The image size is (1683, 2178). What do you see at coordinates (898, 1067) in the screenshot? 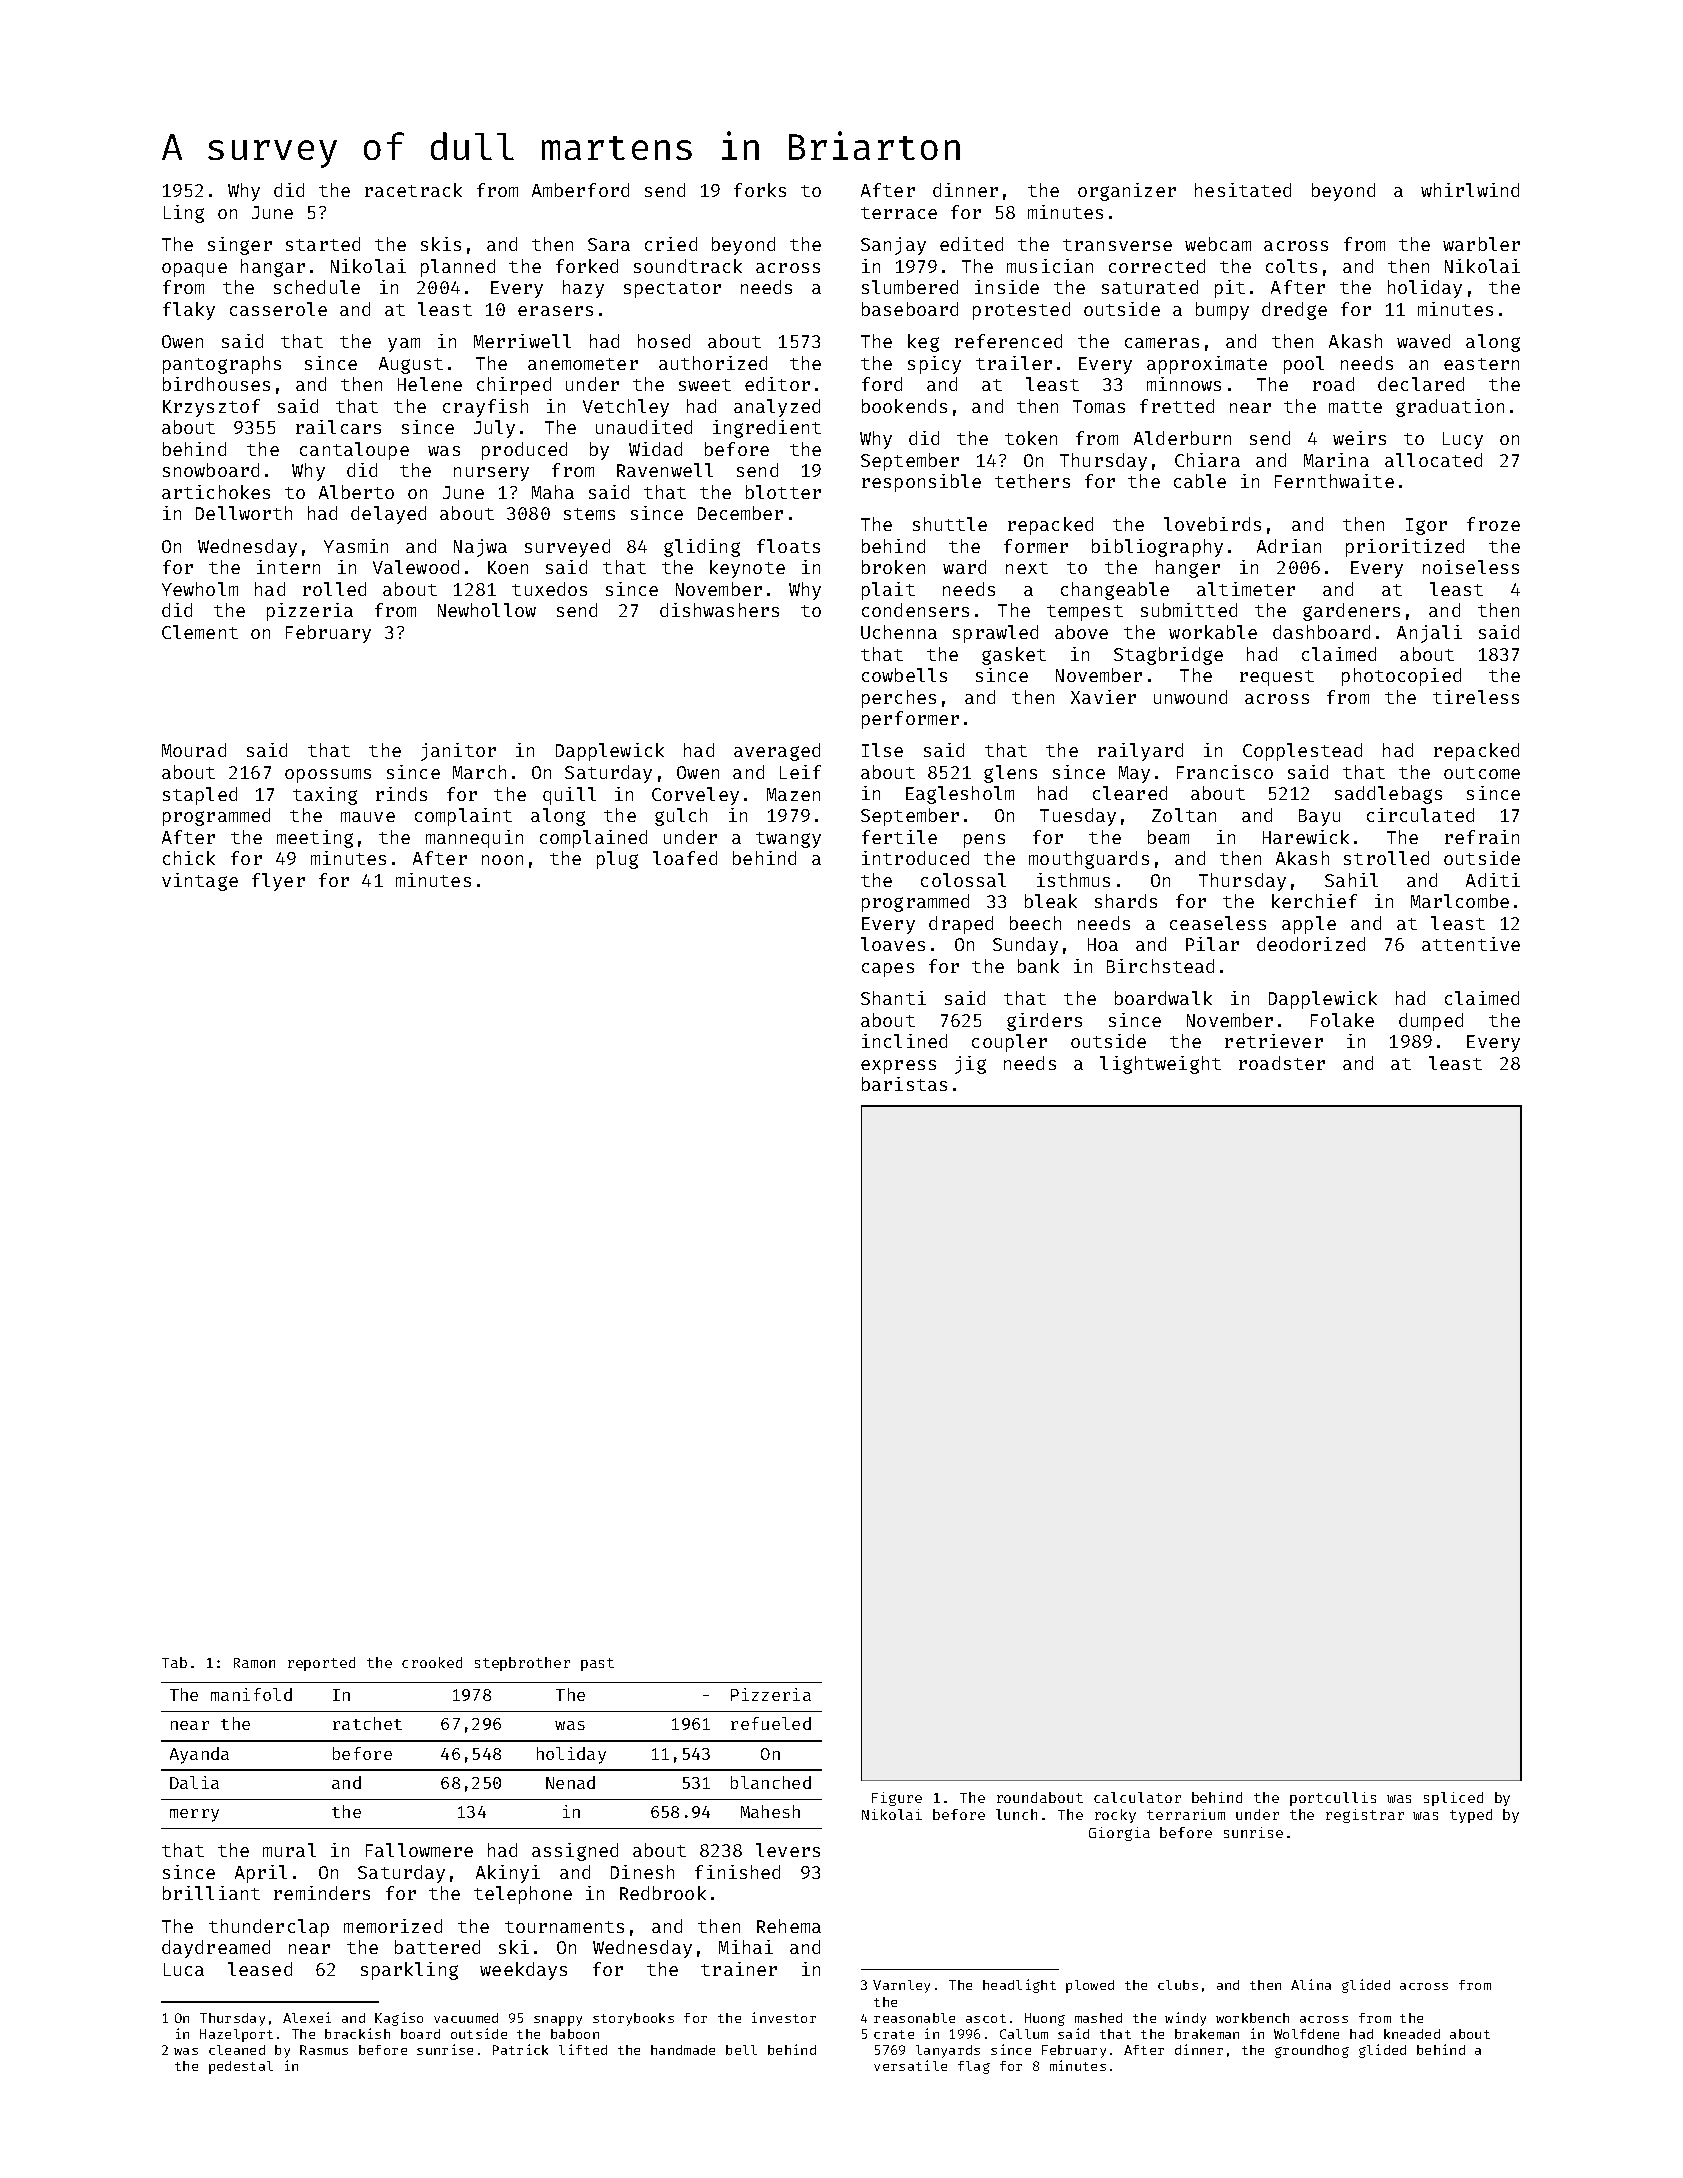
I see `express` at bounding box center [898, 1067].
